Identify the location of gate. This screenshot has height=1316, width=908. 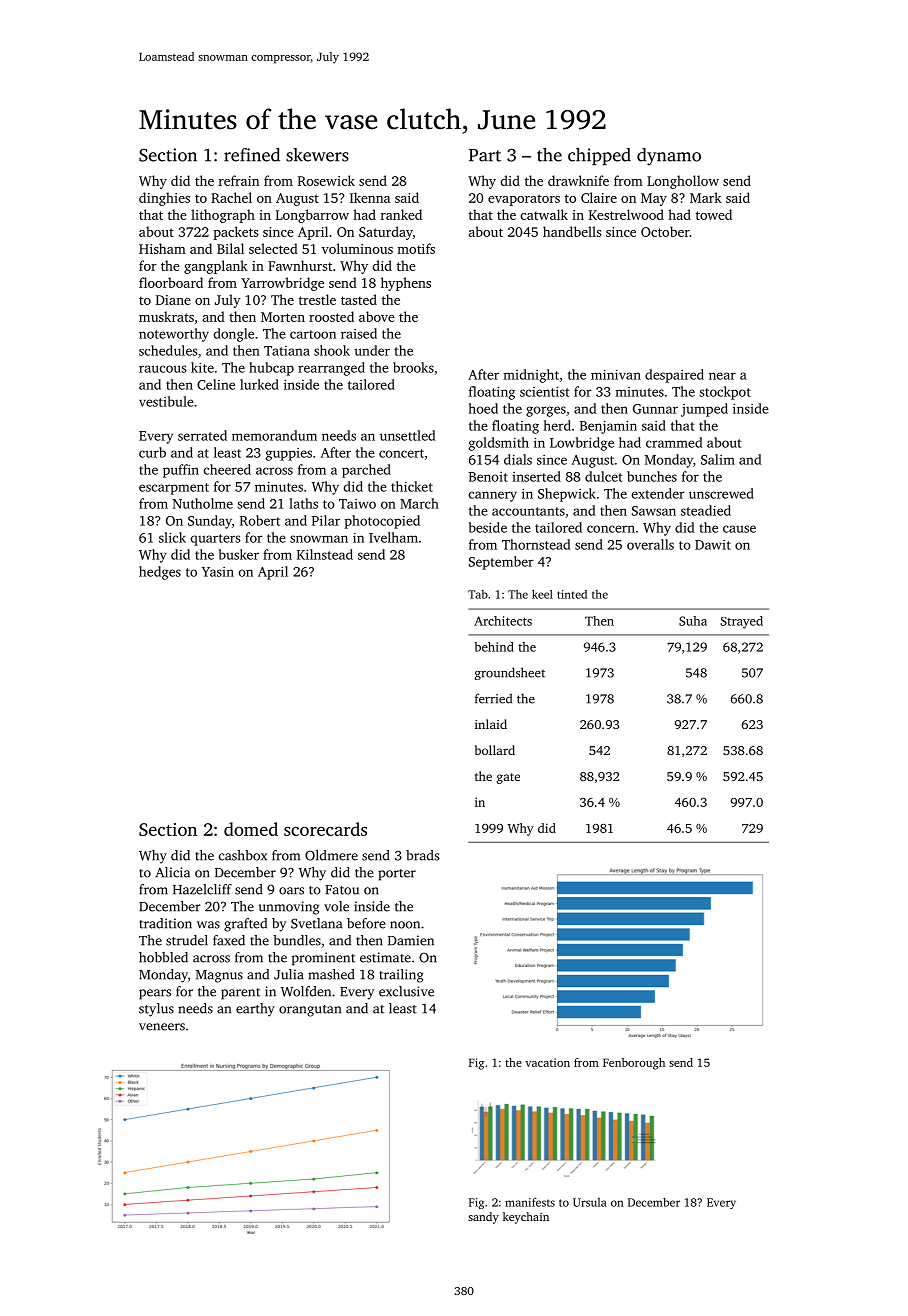
(508, 778).
